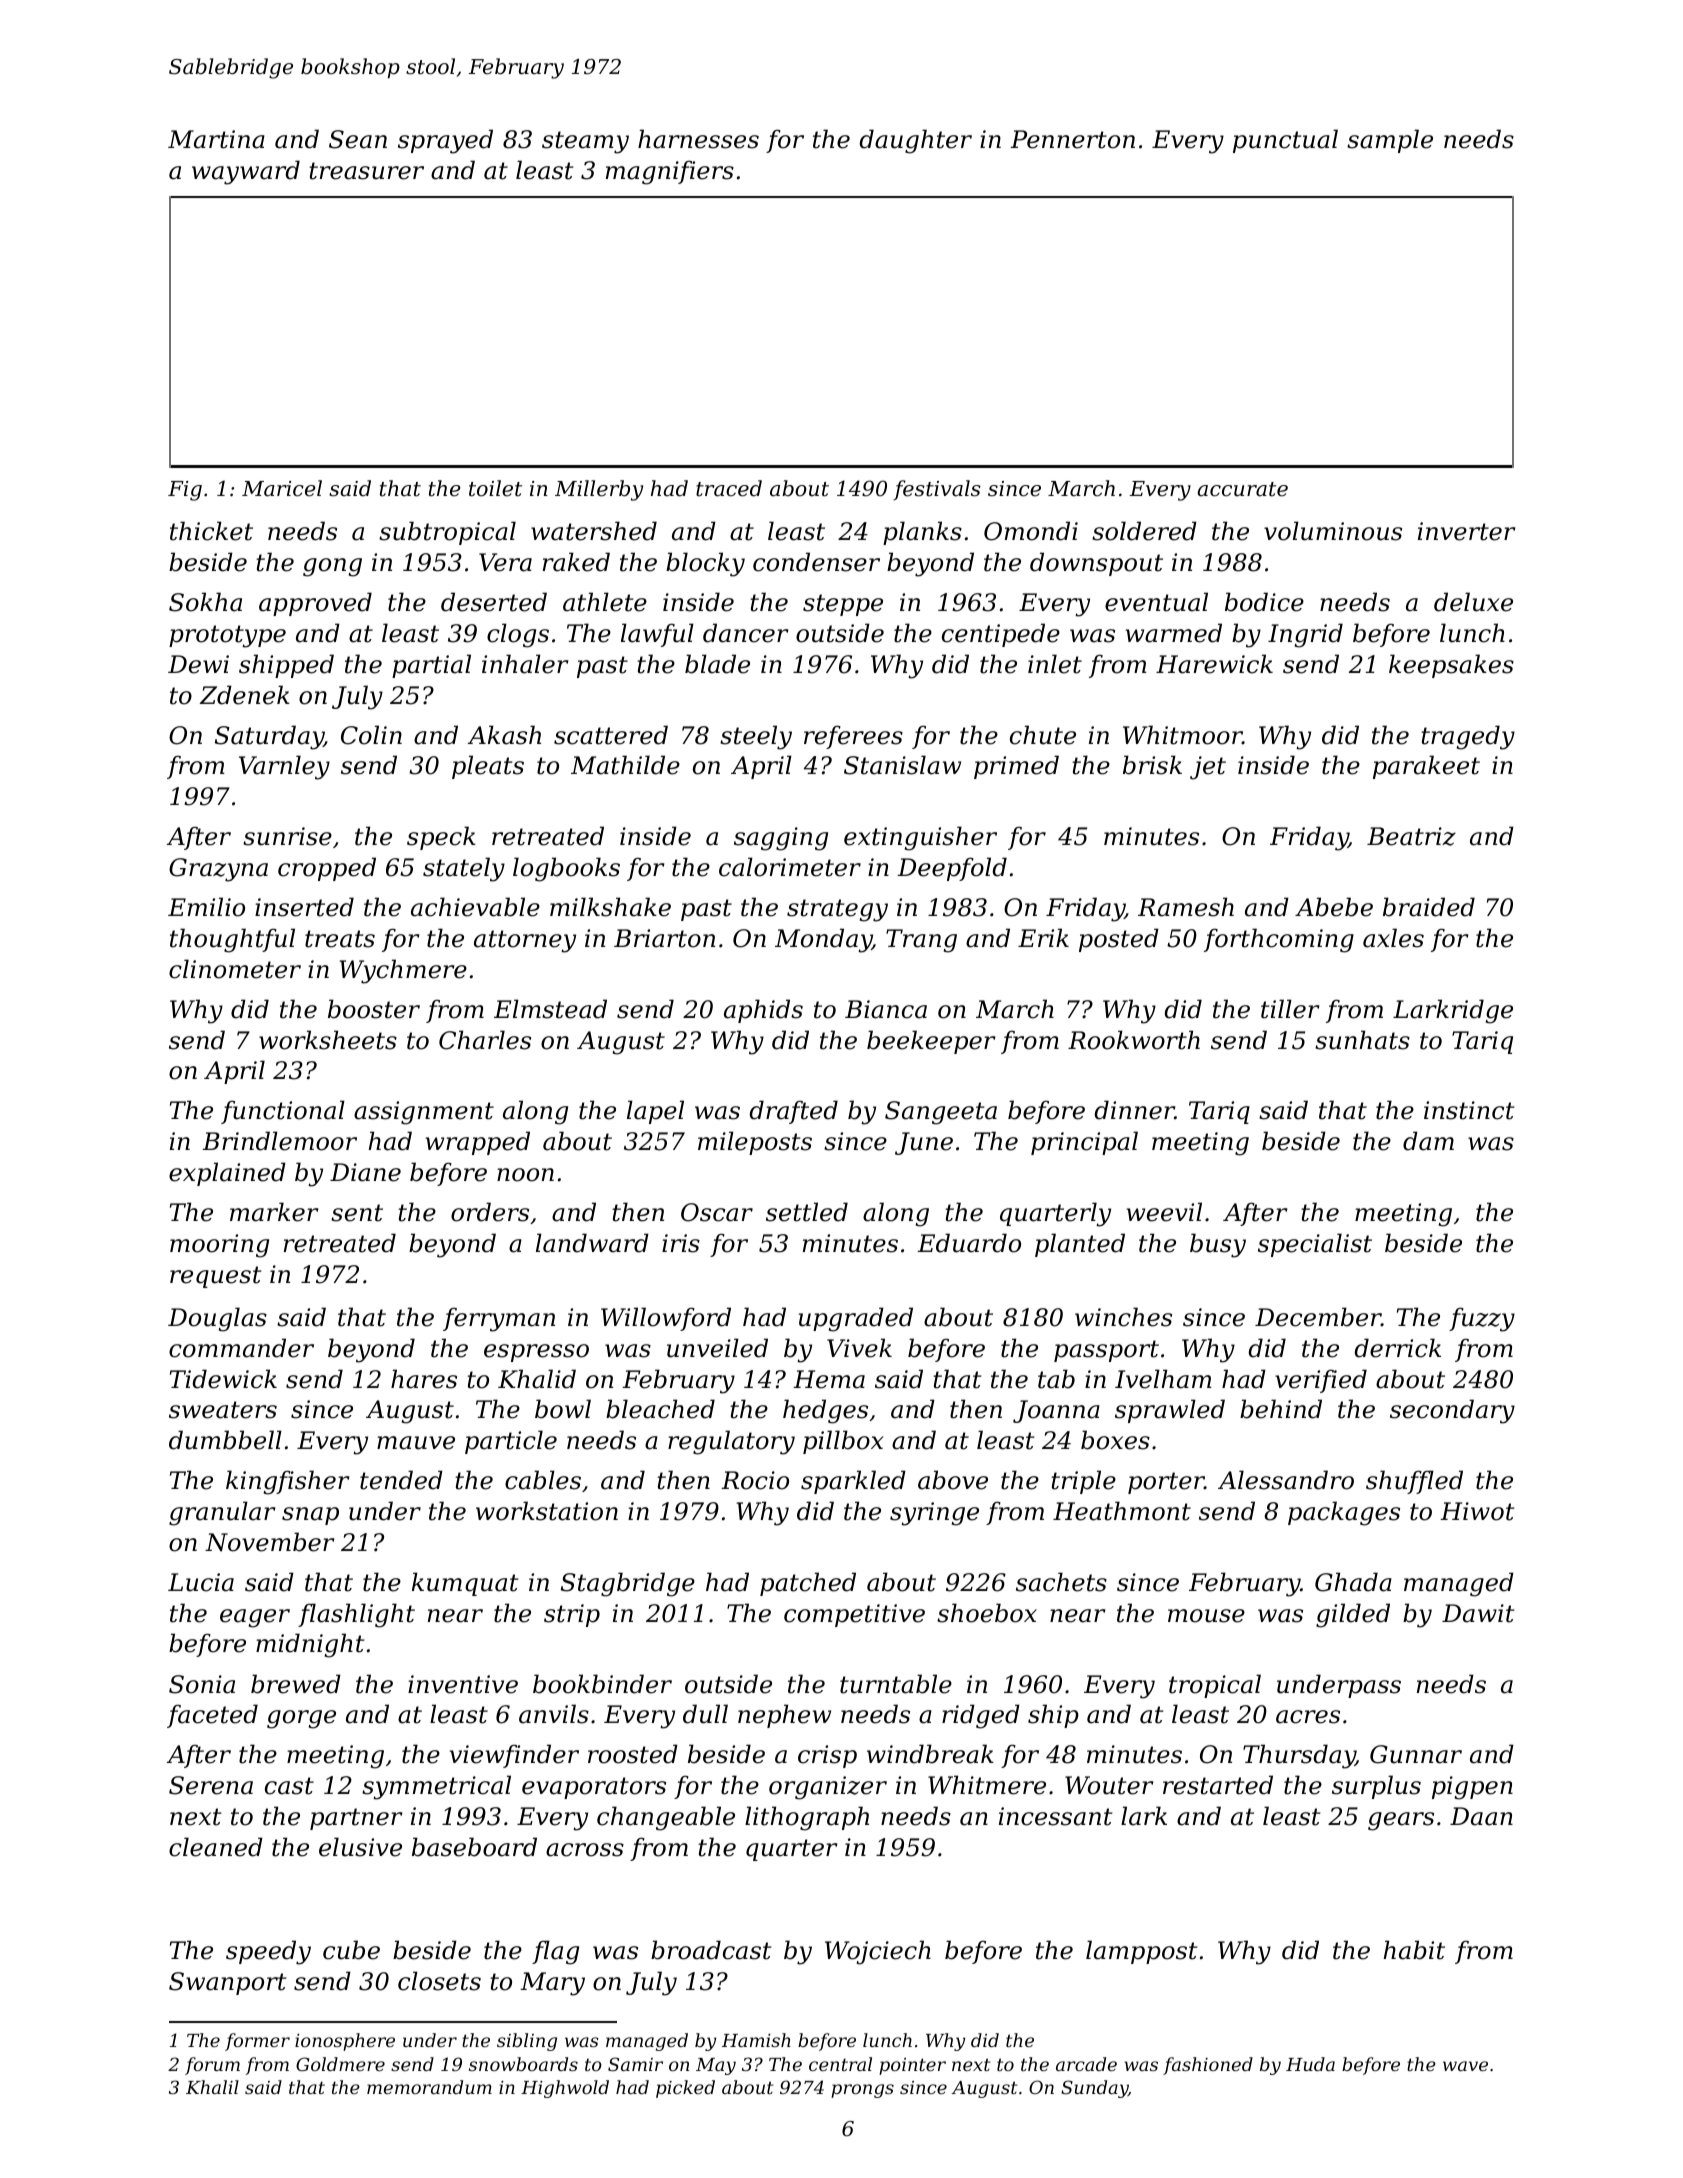 The width and height of the page is (1683, 2178). Describe the element at coordinates (1469, 1110) in the page. I see `instinct` at that location.
